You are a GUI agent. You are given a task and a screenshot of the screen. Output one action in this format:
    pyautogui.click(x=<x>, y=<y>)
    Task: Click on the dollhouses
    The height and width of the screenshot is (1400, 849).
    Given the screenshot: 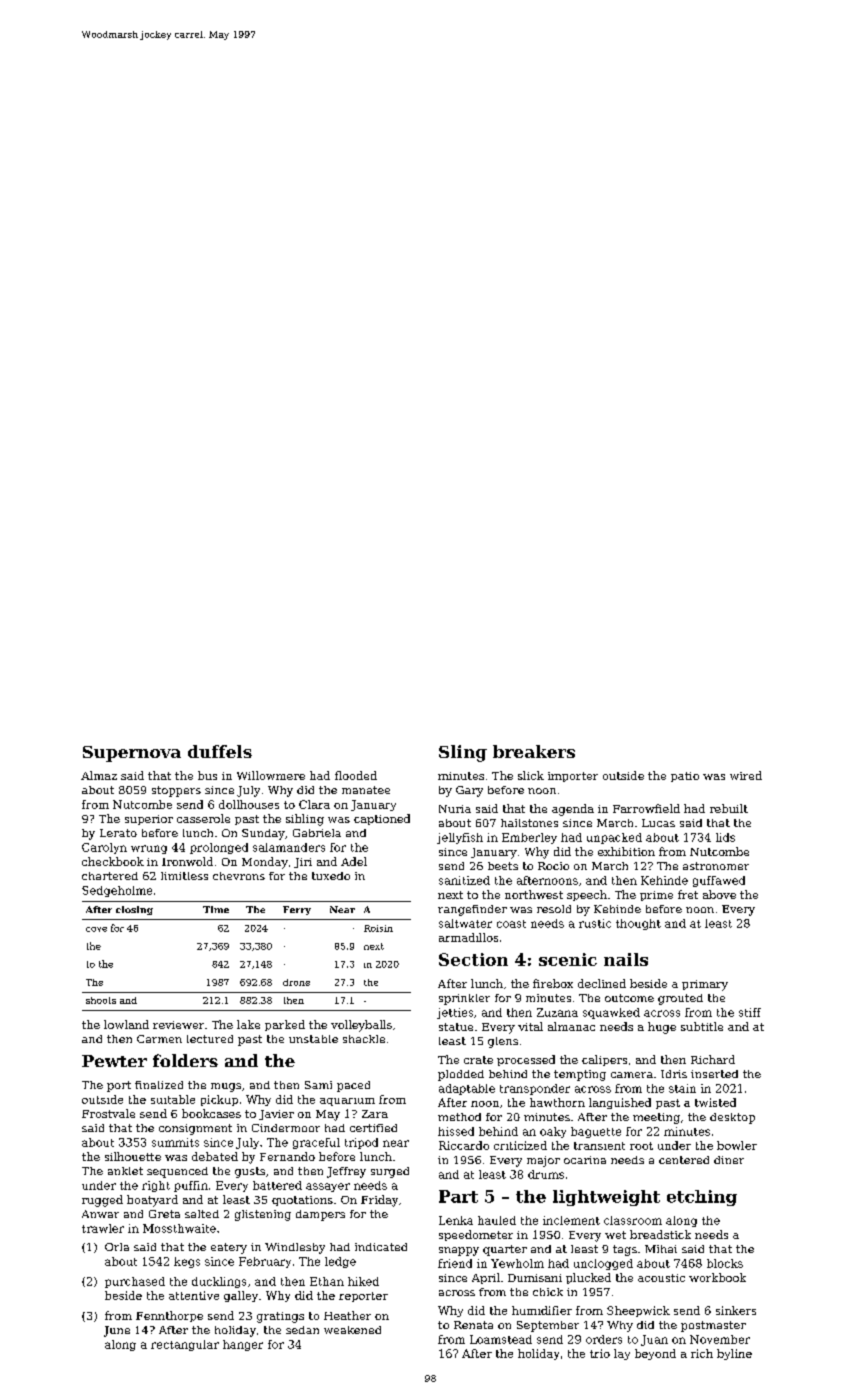 What is the action you would take?
    pyautogui.click(x=249, y=804)
